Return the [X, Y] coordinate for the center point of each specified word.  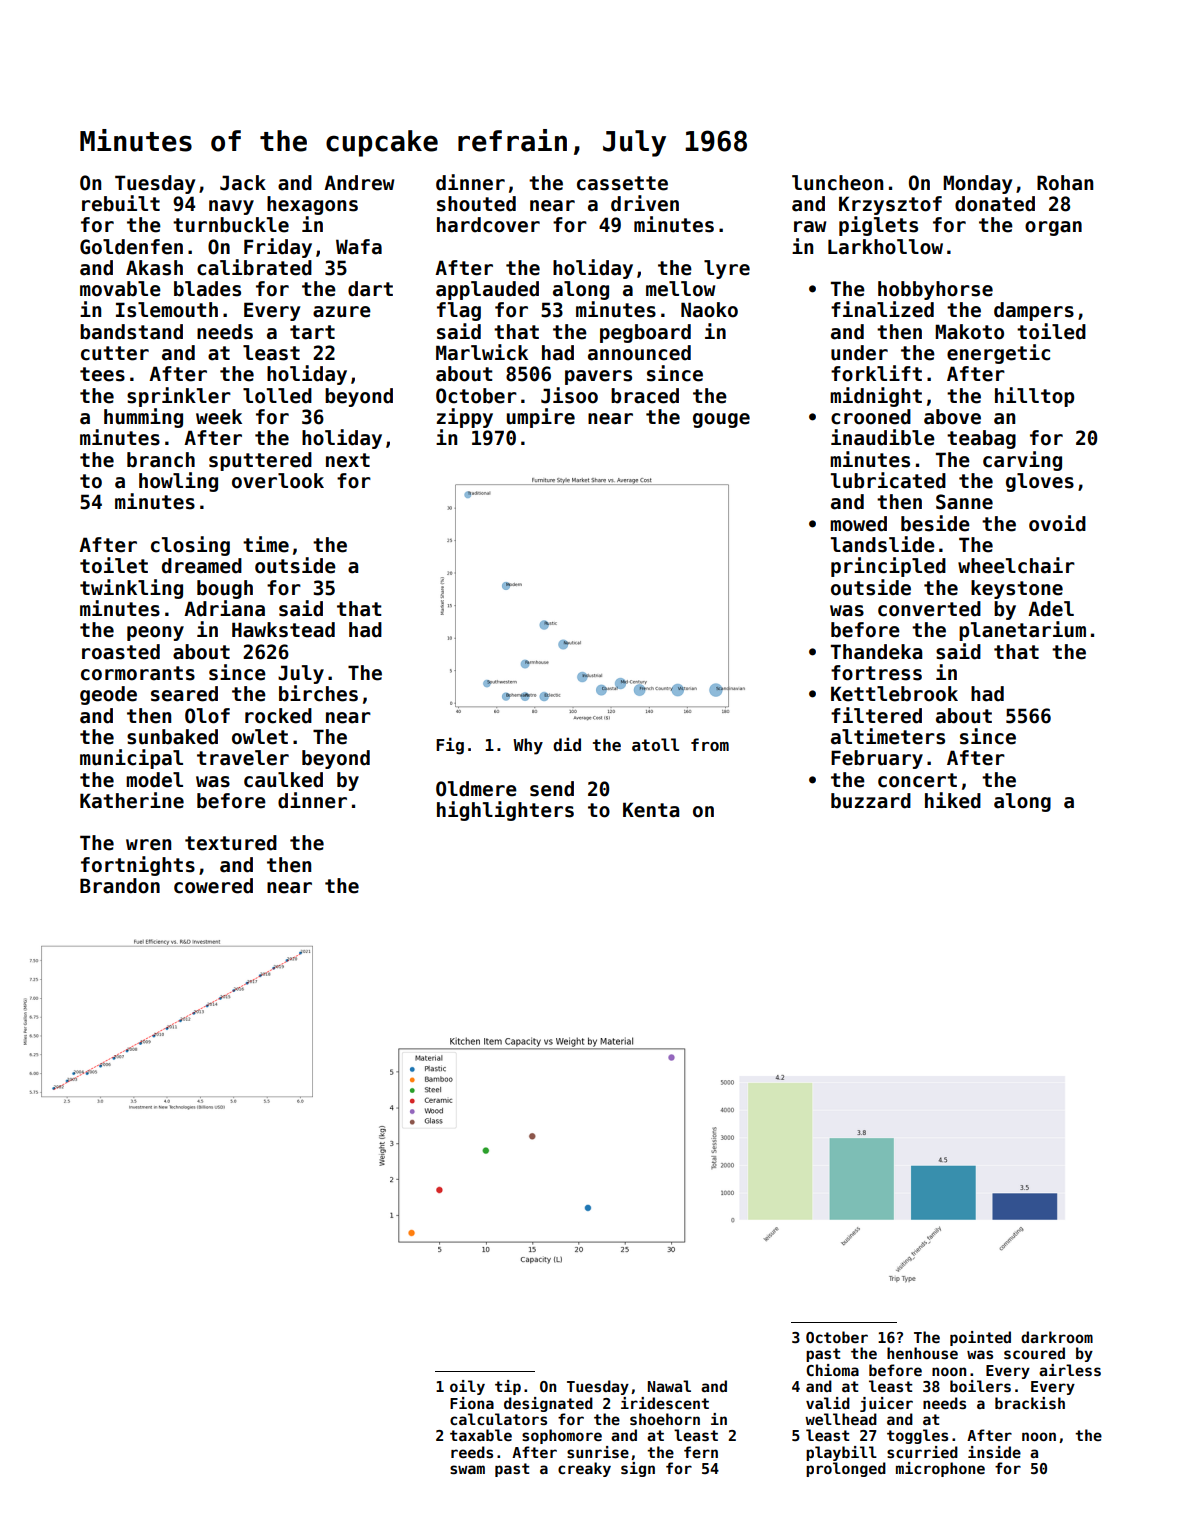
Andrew [359, 183]
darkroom [1057, 1337]
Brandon [120, 886]
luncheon [837, 183]
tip [508, 1387]
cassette [622, 183]
